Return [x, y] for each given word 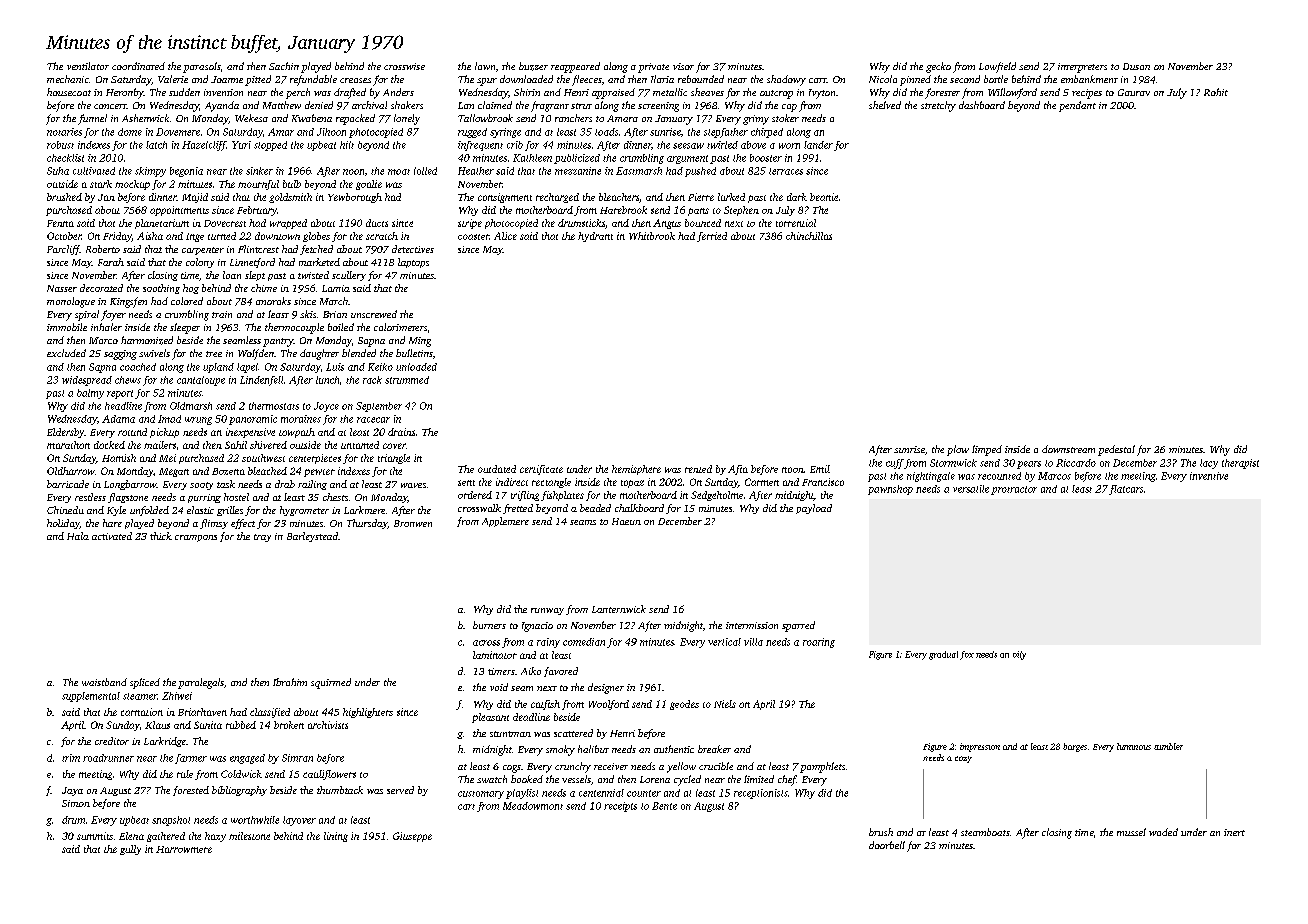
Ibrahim [290, 682]
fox [967, 655]
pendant [1077, 106]
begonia [186, 172]
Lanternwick [619, 609]
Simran [297, 758]
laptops [413, 263]
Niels [725, 704]
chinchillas [809, 236]
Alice [505, 236]
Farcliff [63, 250]
